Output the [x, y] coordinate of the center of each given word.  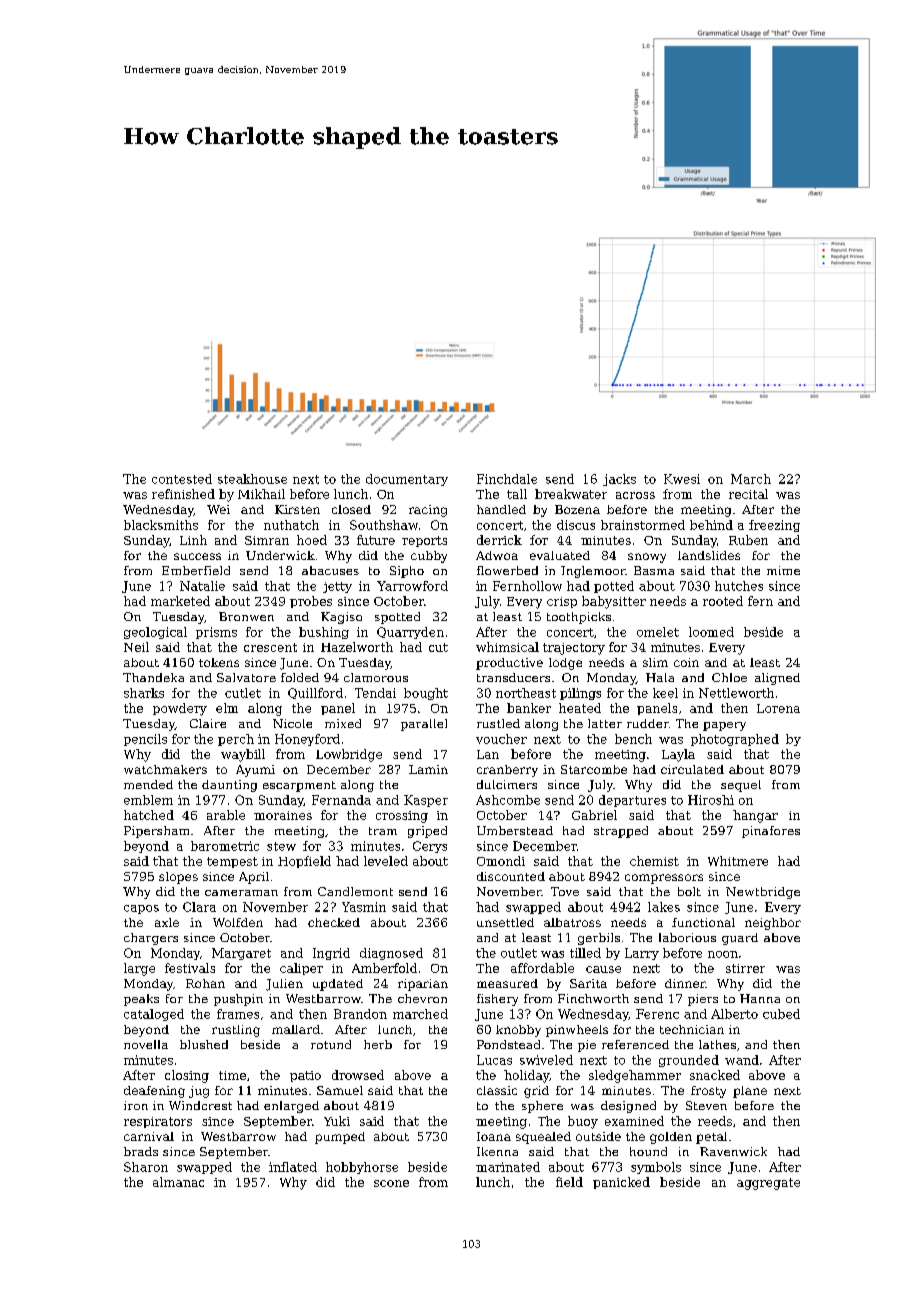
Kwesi [682, 479]
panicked [621, 1183]
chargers [151, 939]
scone [391, 1183]
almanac [178, 1182]
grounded [689, 1061]
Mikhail [261, 494]
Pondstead [508, 1044]
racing [428, 511]
